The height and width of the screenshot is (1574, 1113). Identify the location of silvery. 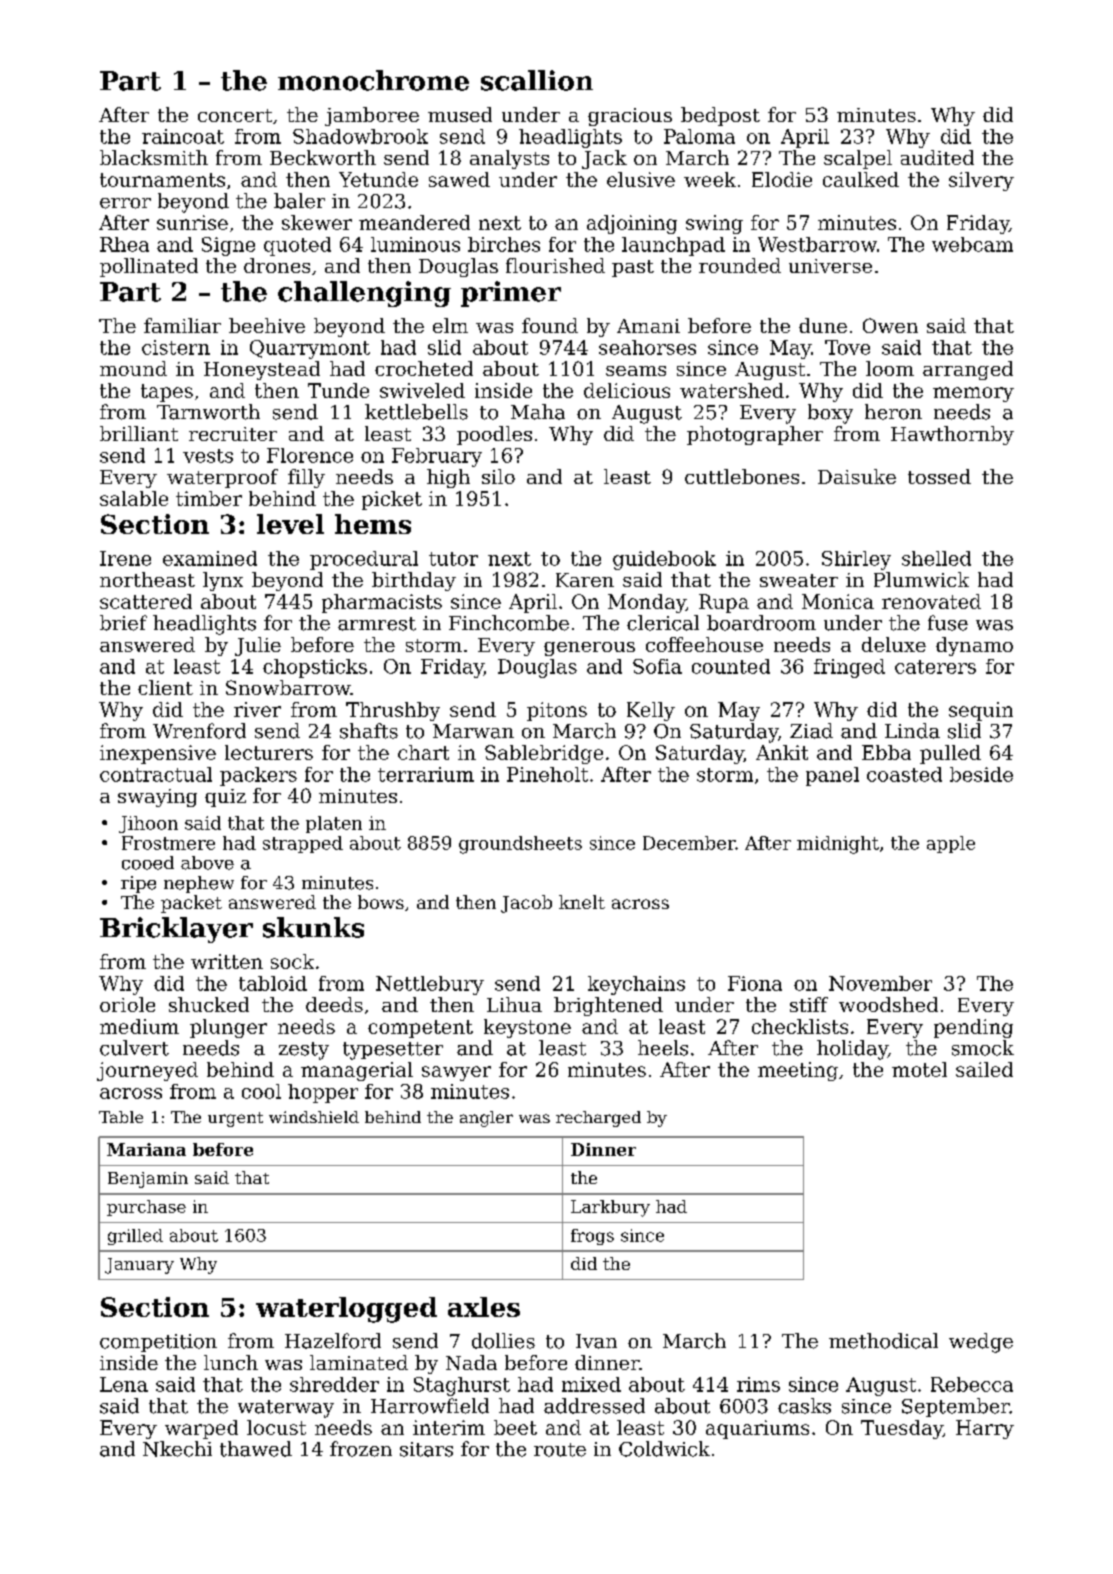
(981, 181).
